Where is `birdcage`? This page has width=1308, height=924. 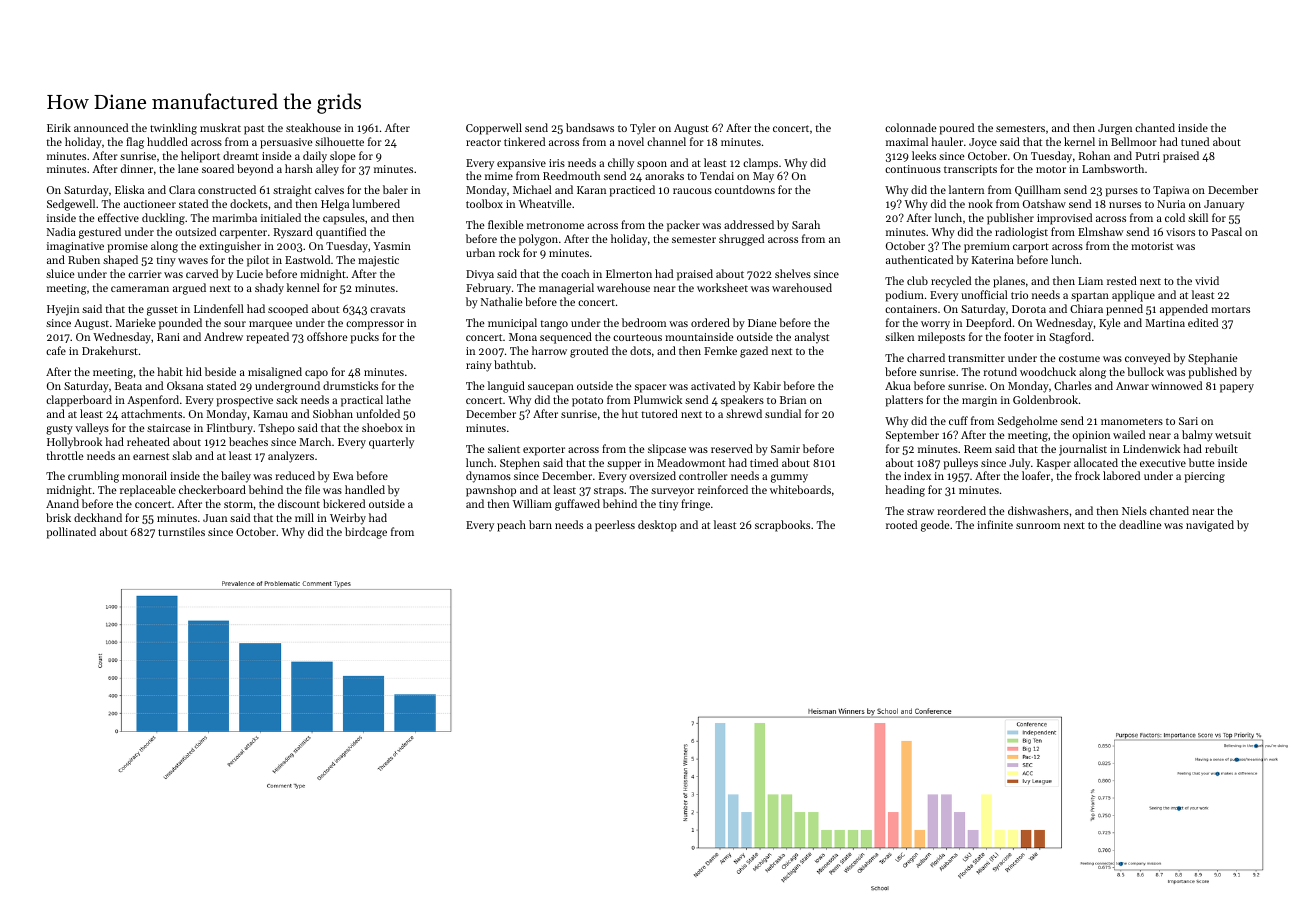 birdcage is located at coordinates (366, 533).
